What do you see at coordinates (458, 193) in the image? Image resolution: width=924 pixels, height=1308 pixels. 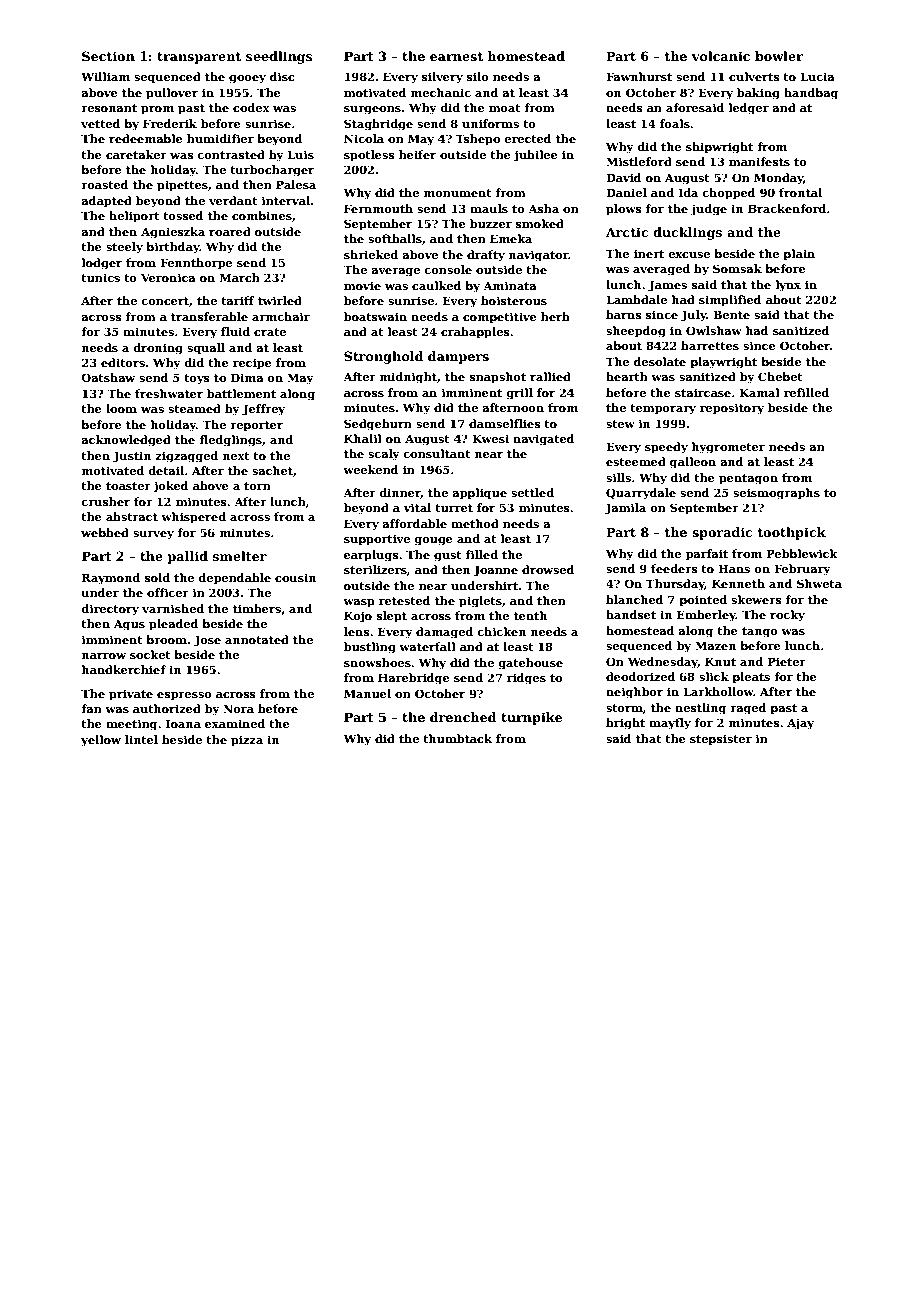 I see `monument` at bounding box center [458, 193].
